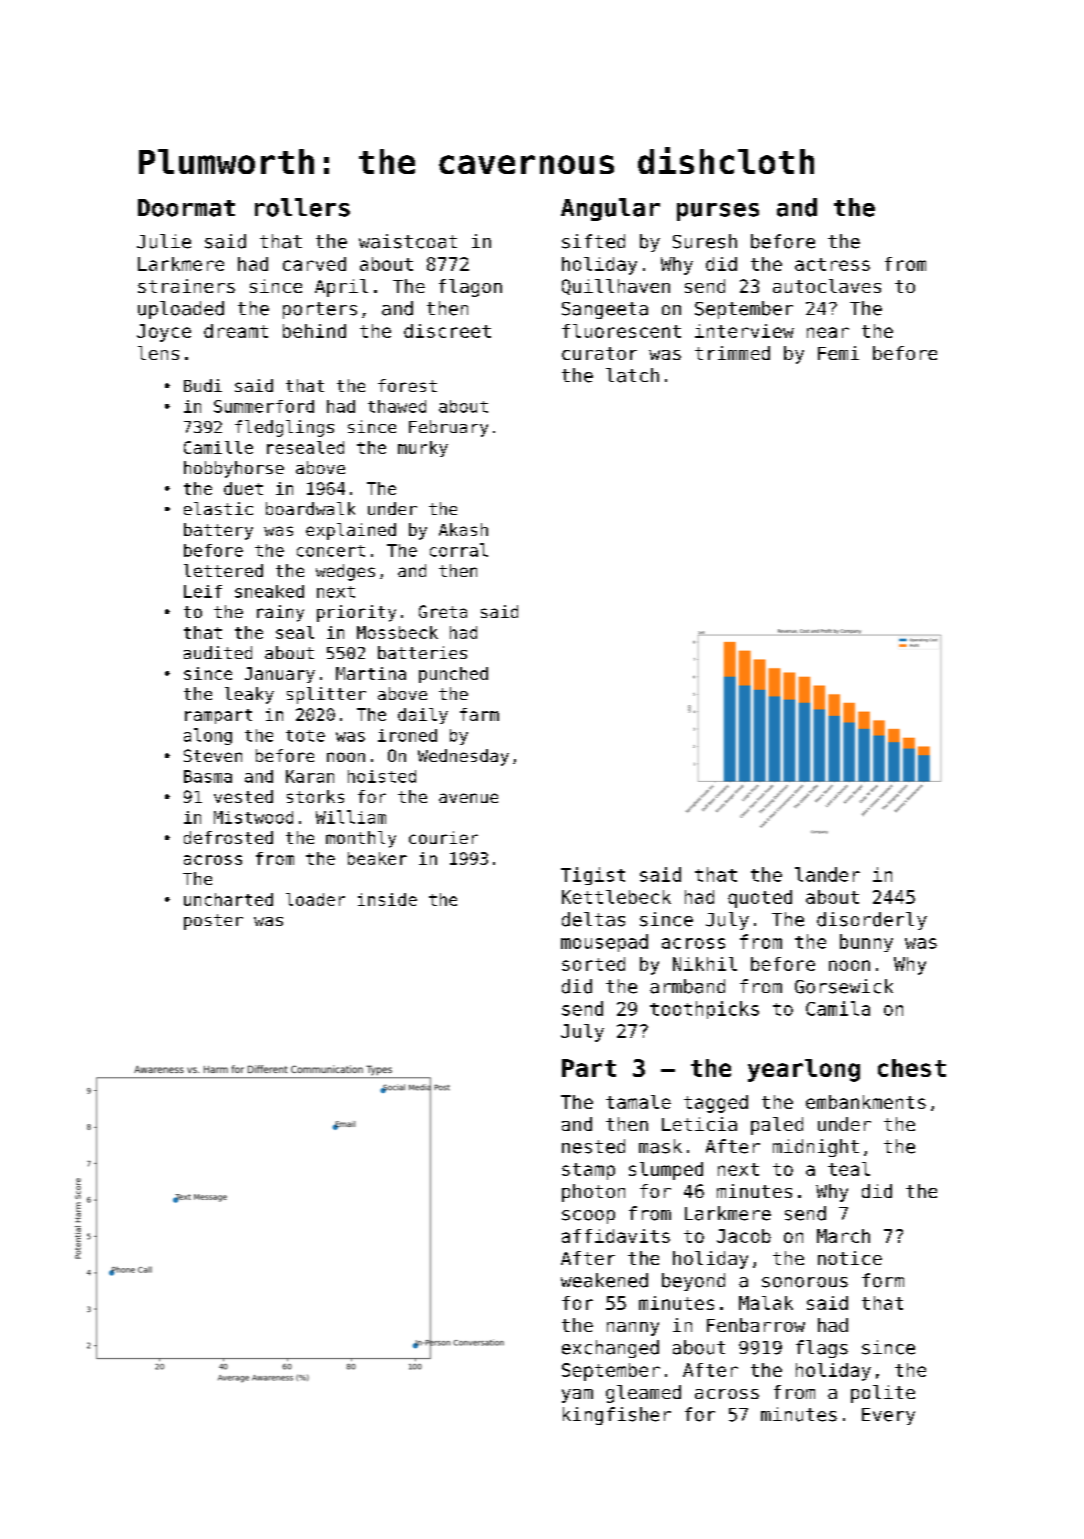 The height and width of the screenshot is (1539, 1084). What do you see at coordinates (832, 264) in the screenshot?
I see `actress` at bounding box center [832, 264].
